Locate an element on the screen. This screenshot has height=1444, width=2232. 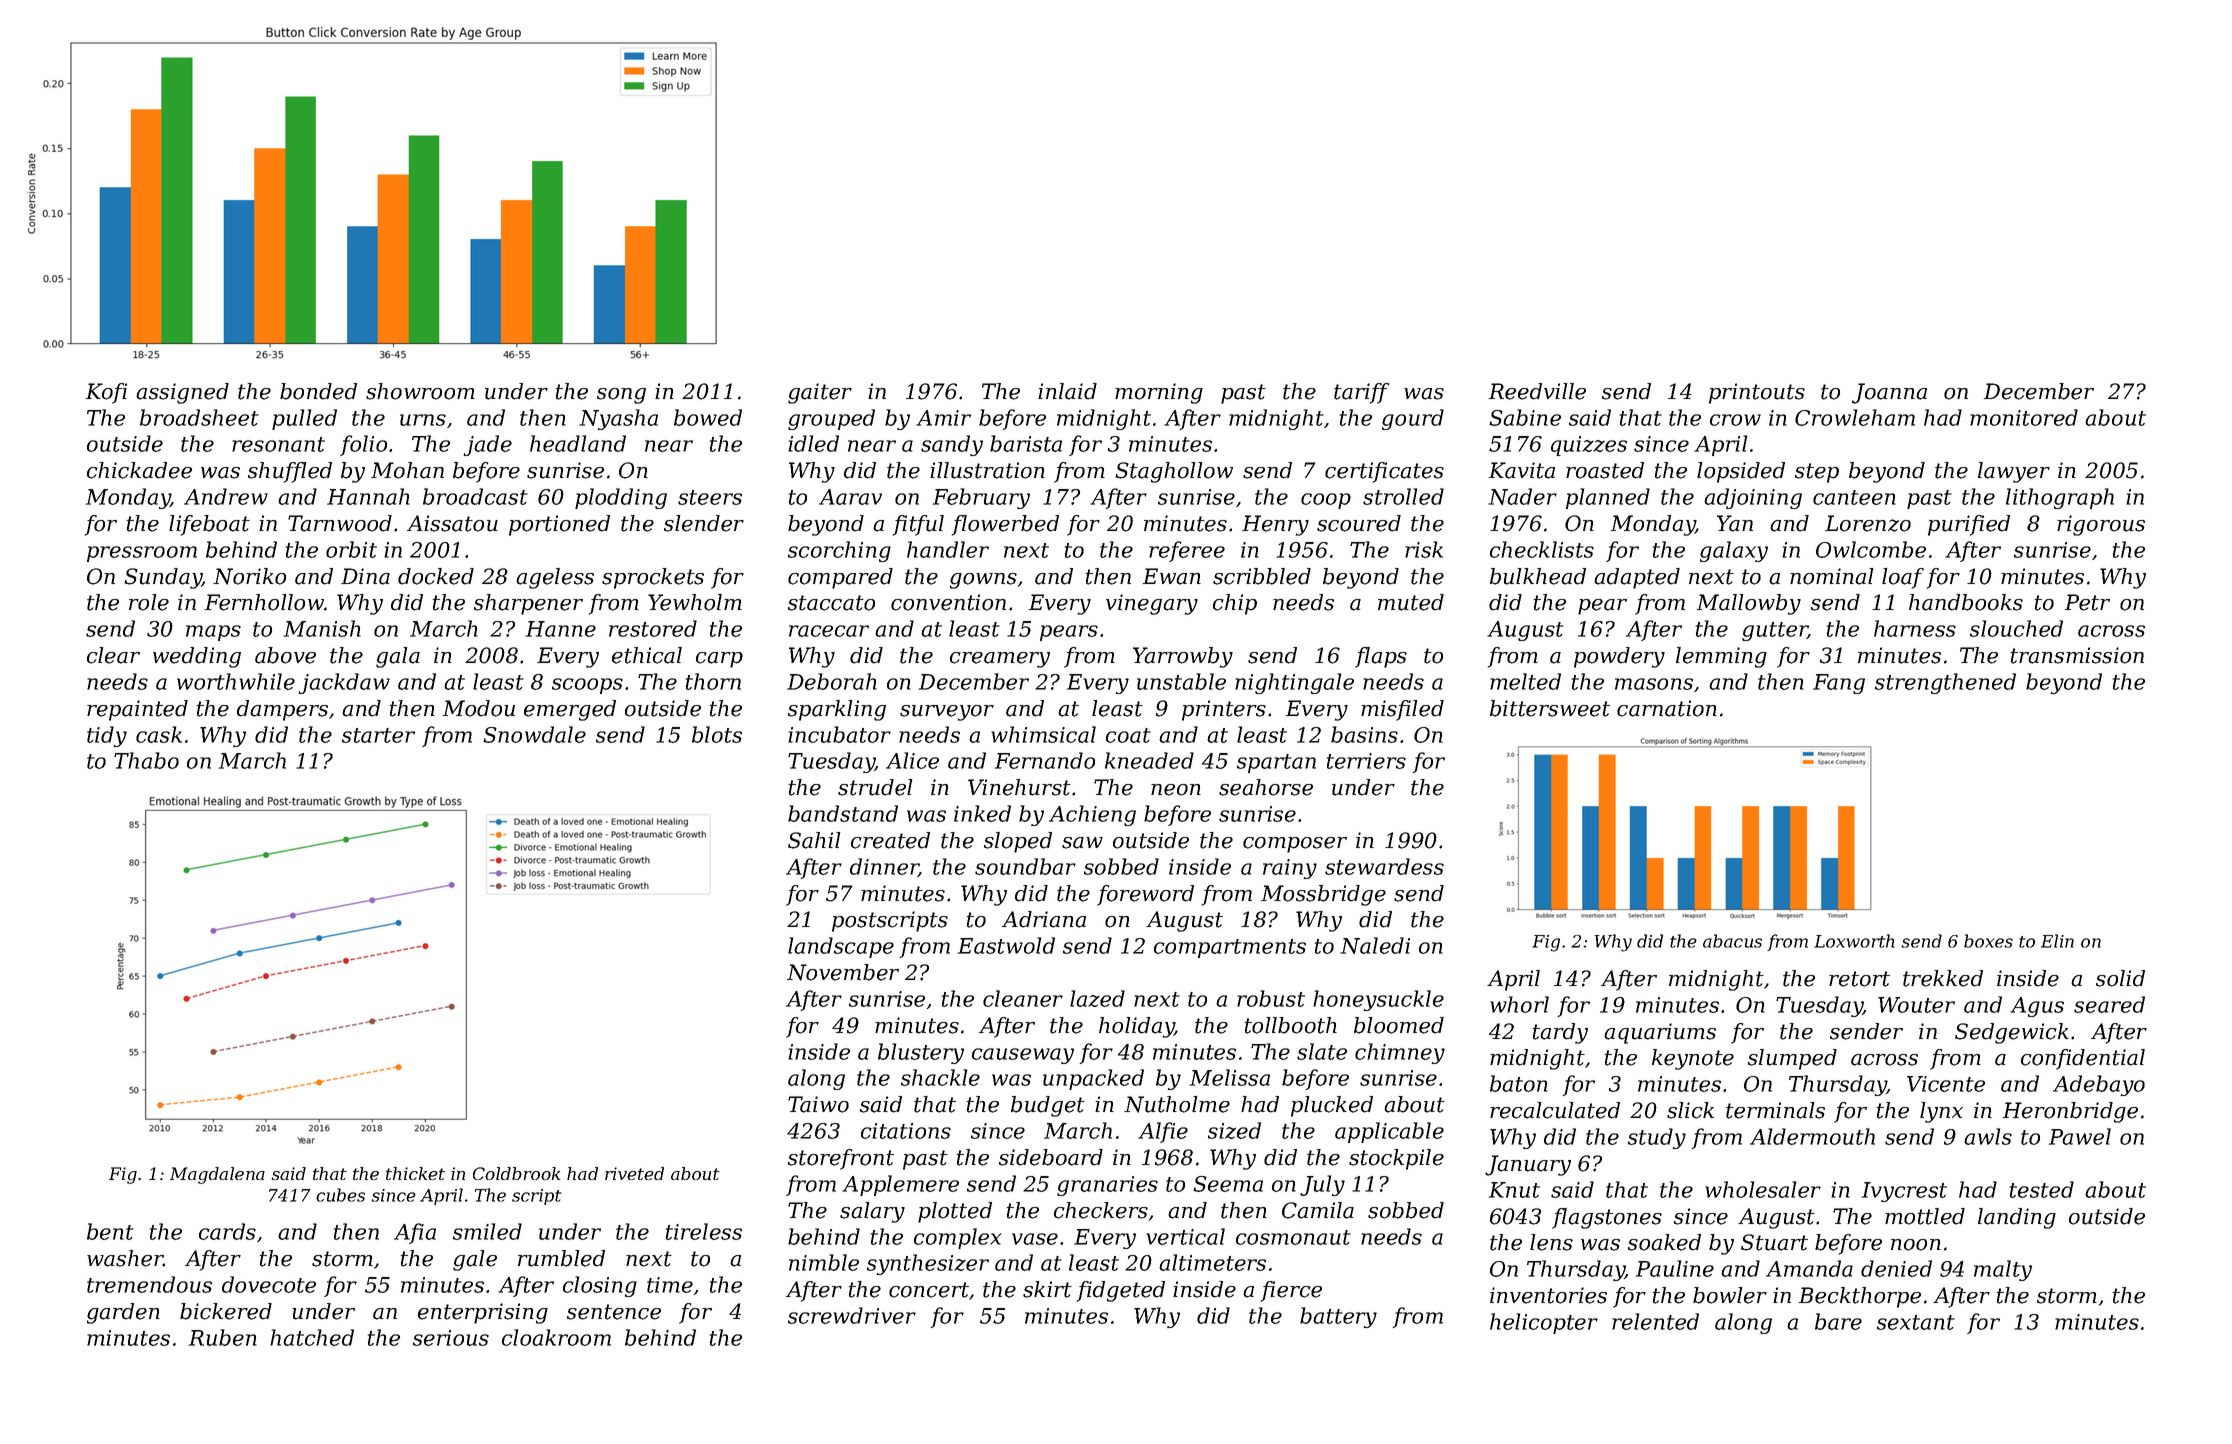
serious is located at coordinates (451, 1338).
